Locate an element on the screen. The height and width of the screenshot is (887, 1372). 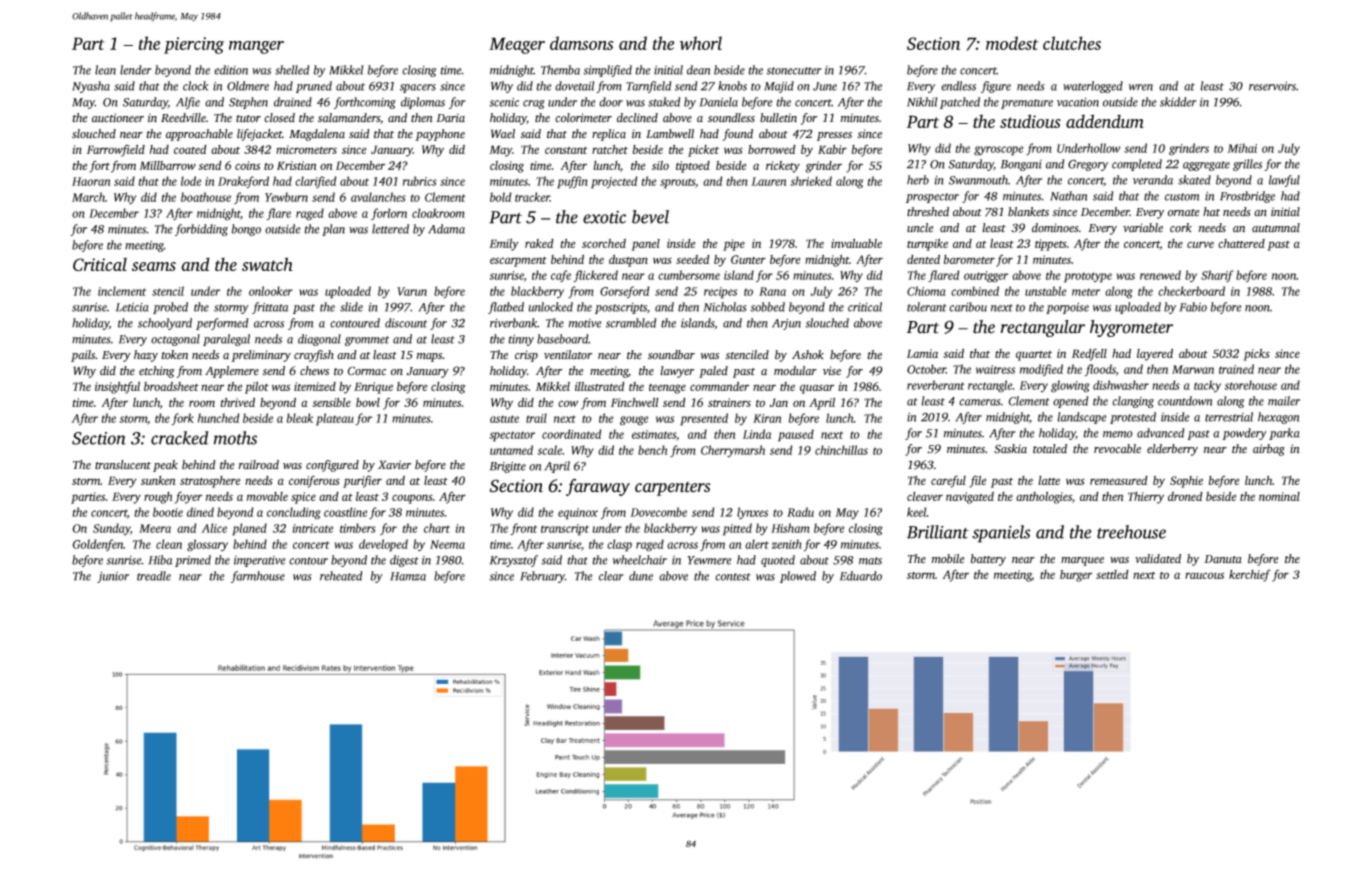
Frostbridge is located at coordinates (1247, 197).
